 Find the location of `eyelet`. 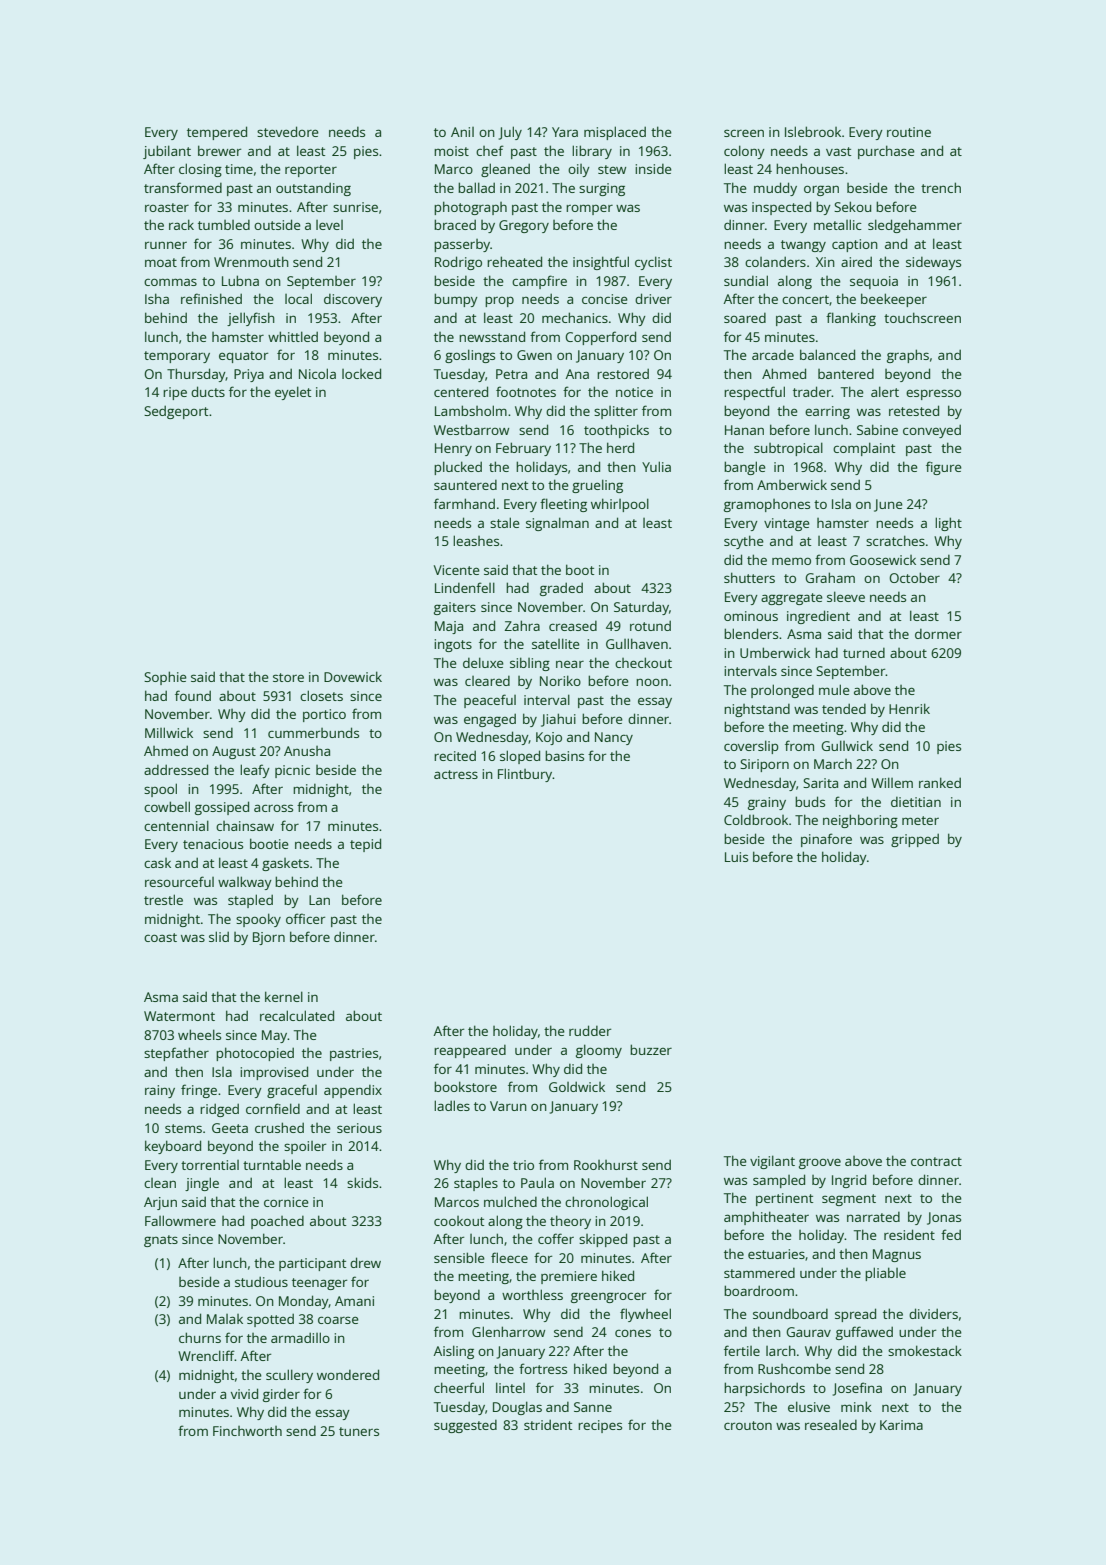

eyelet is located at coordinates (293, 393).
